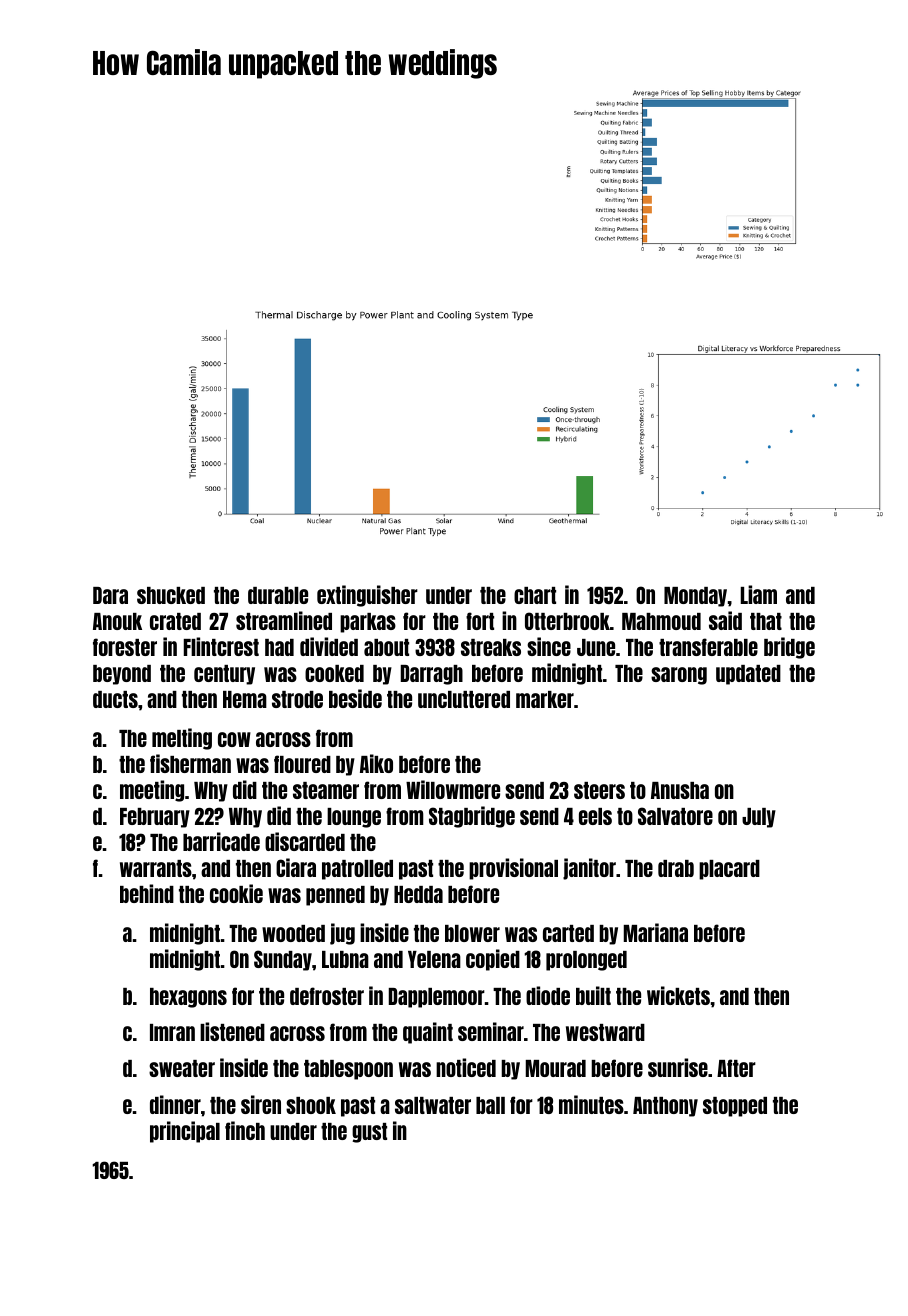  What do you see at coordinates (678, 995) in the image?
I see `wickets` at bounding box center [678, 995].
